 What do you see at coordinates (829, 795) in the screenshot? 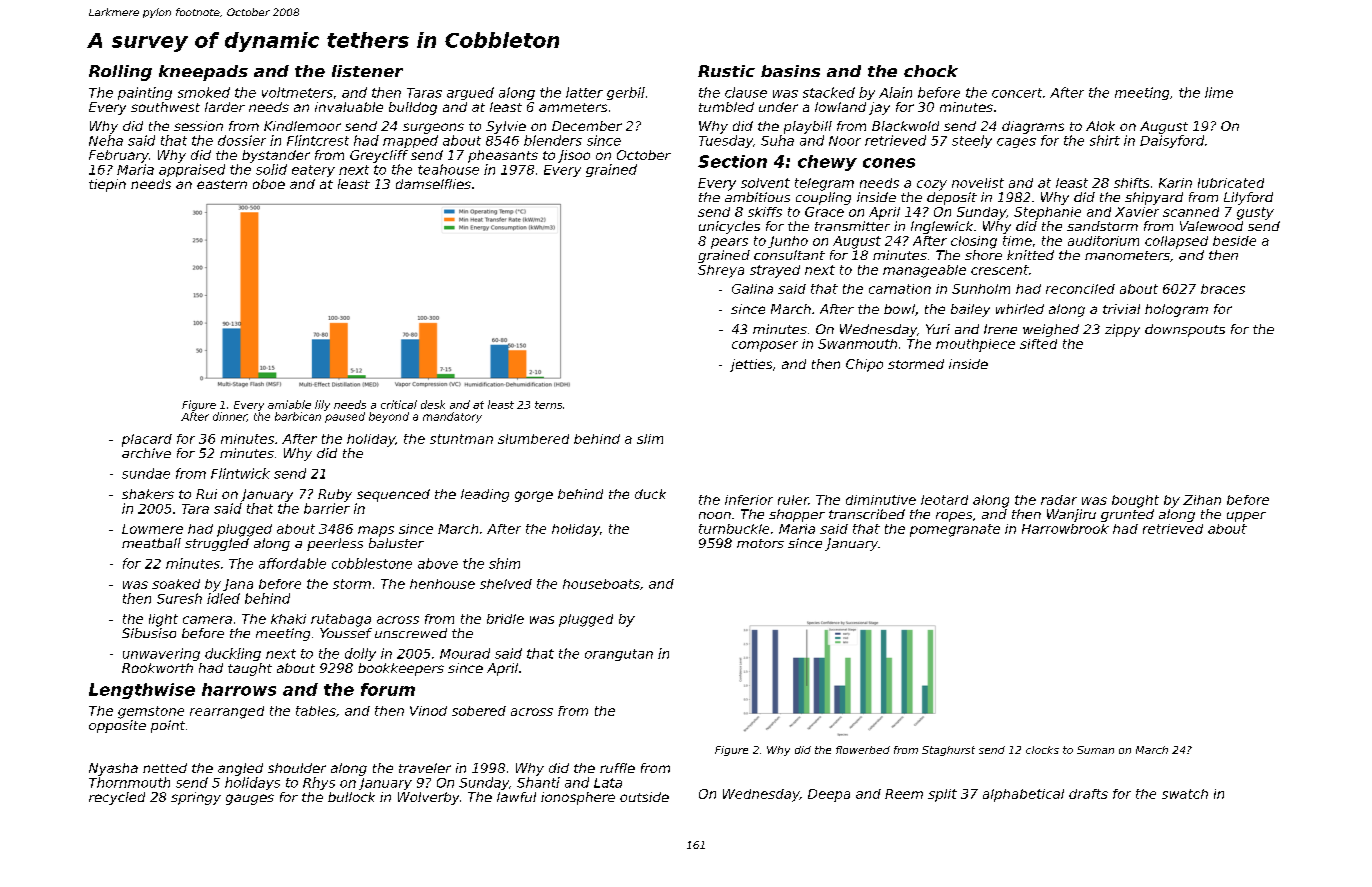
I see `Deepa` at bounding box center [829, 795].
